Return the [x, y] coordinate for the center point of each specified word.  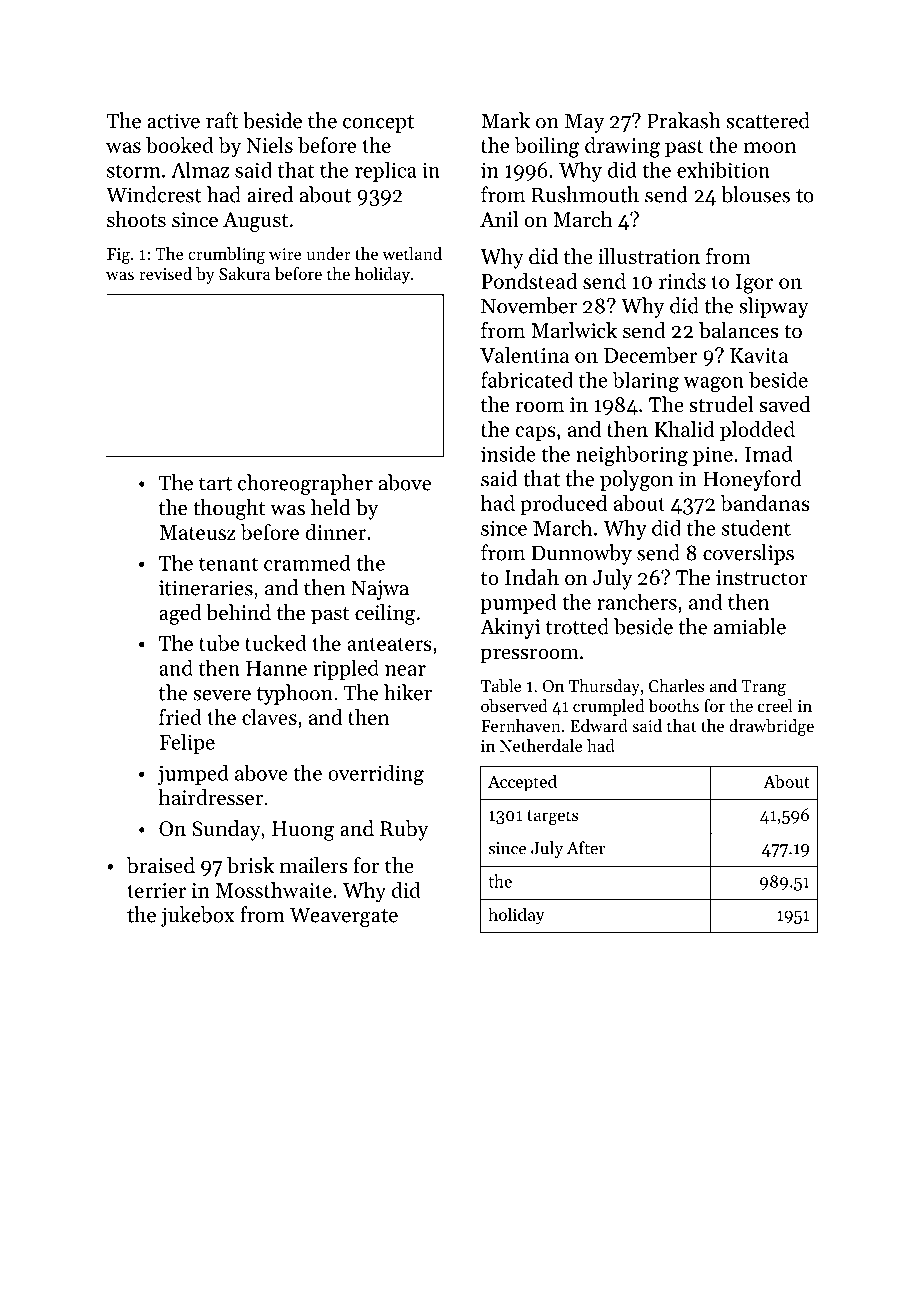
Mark [505, 120]
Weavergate [344, 917]
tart [215, 484]
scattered [768, 120]
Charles [676, 685]
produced [563, 505]
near [405, 670]
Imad [769, 453]
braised [161, 865]
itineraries [206, 588]
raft [222, 120]
